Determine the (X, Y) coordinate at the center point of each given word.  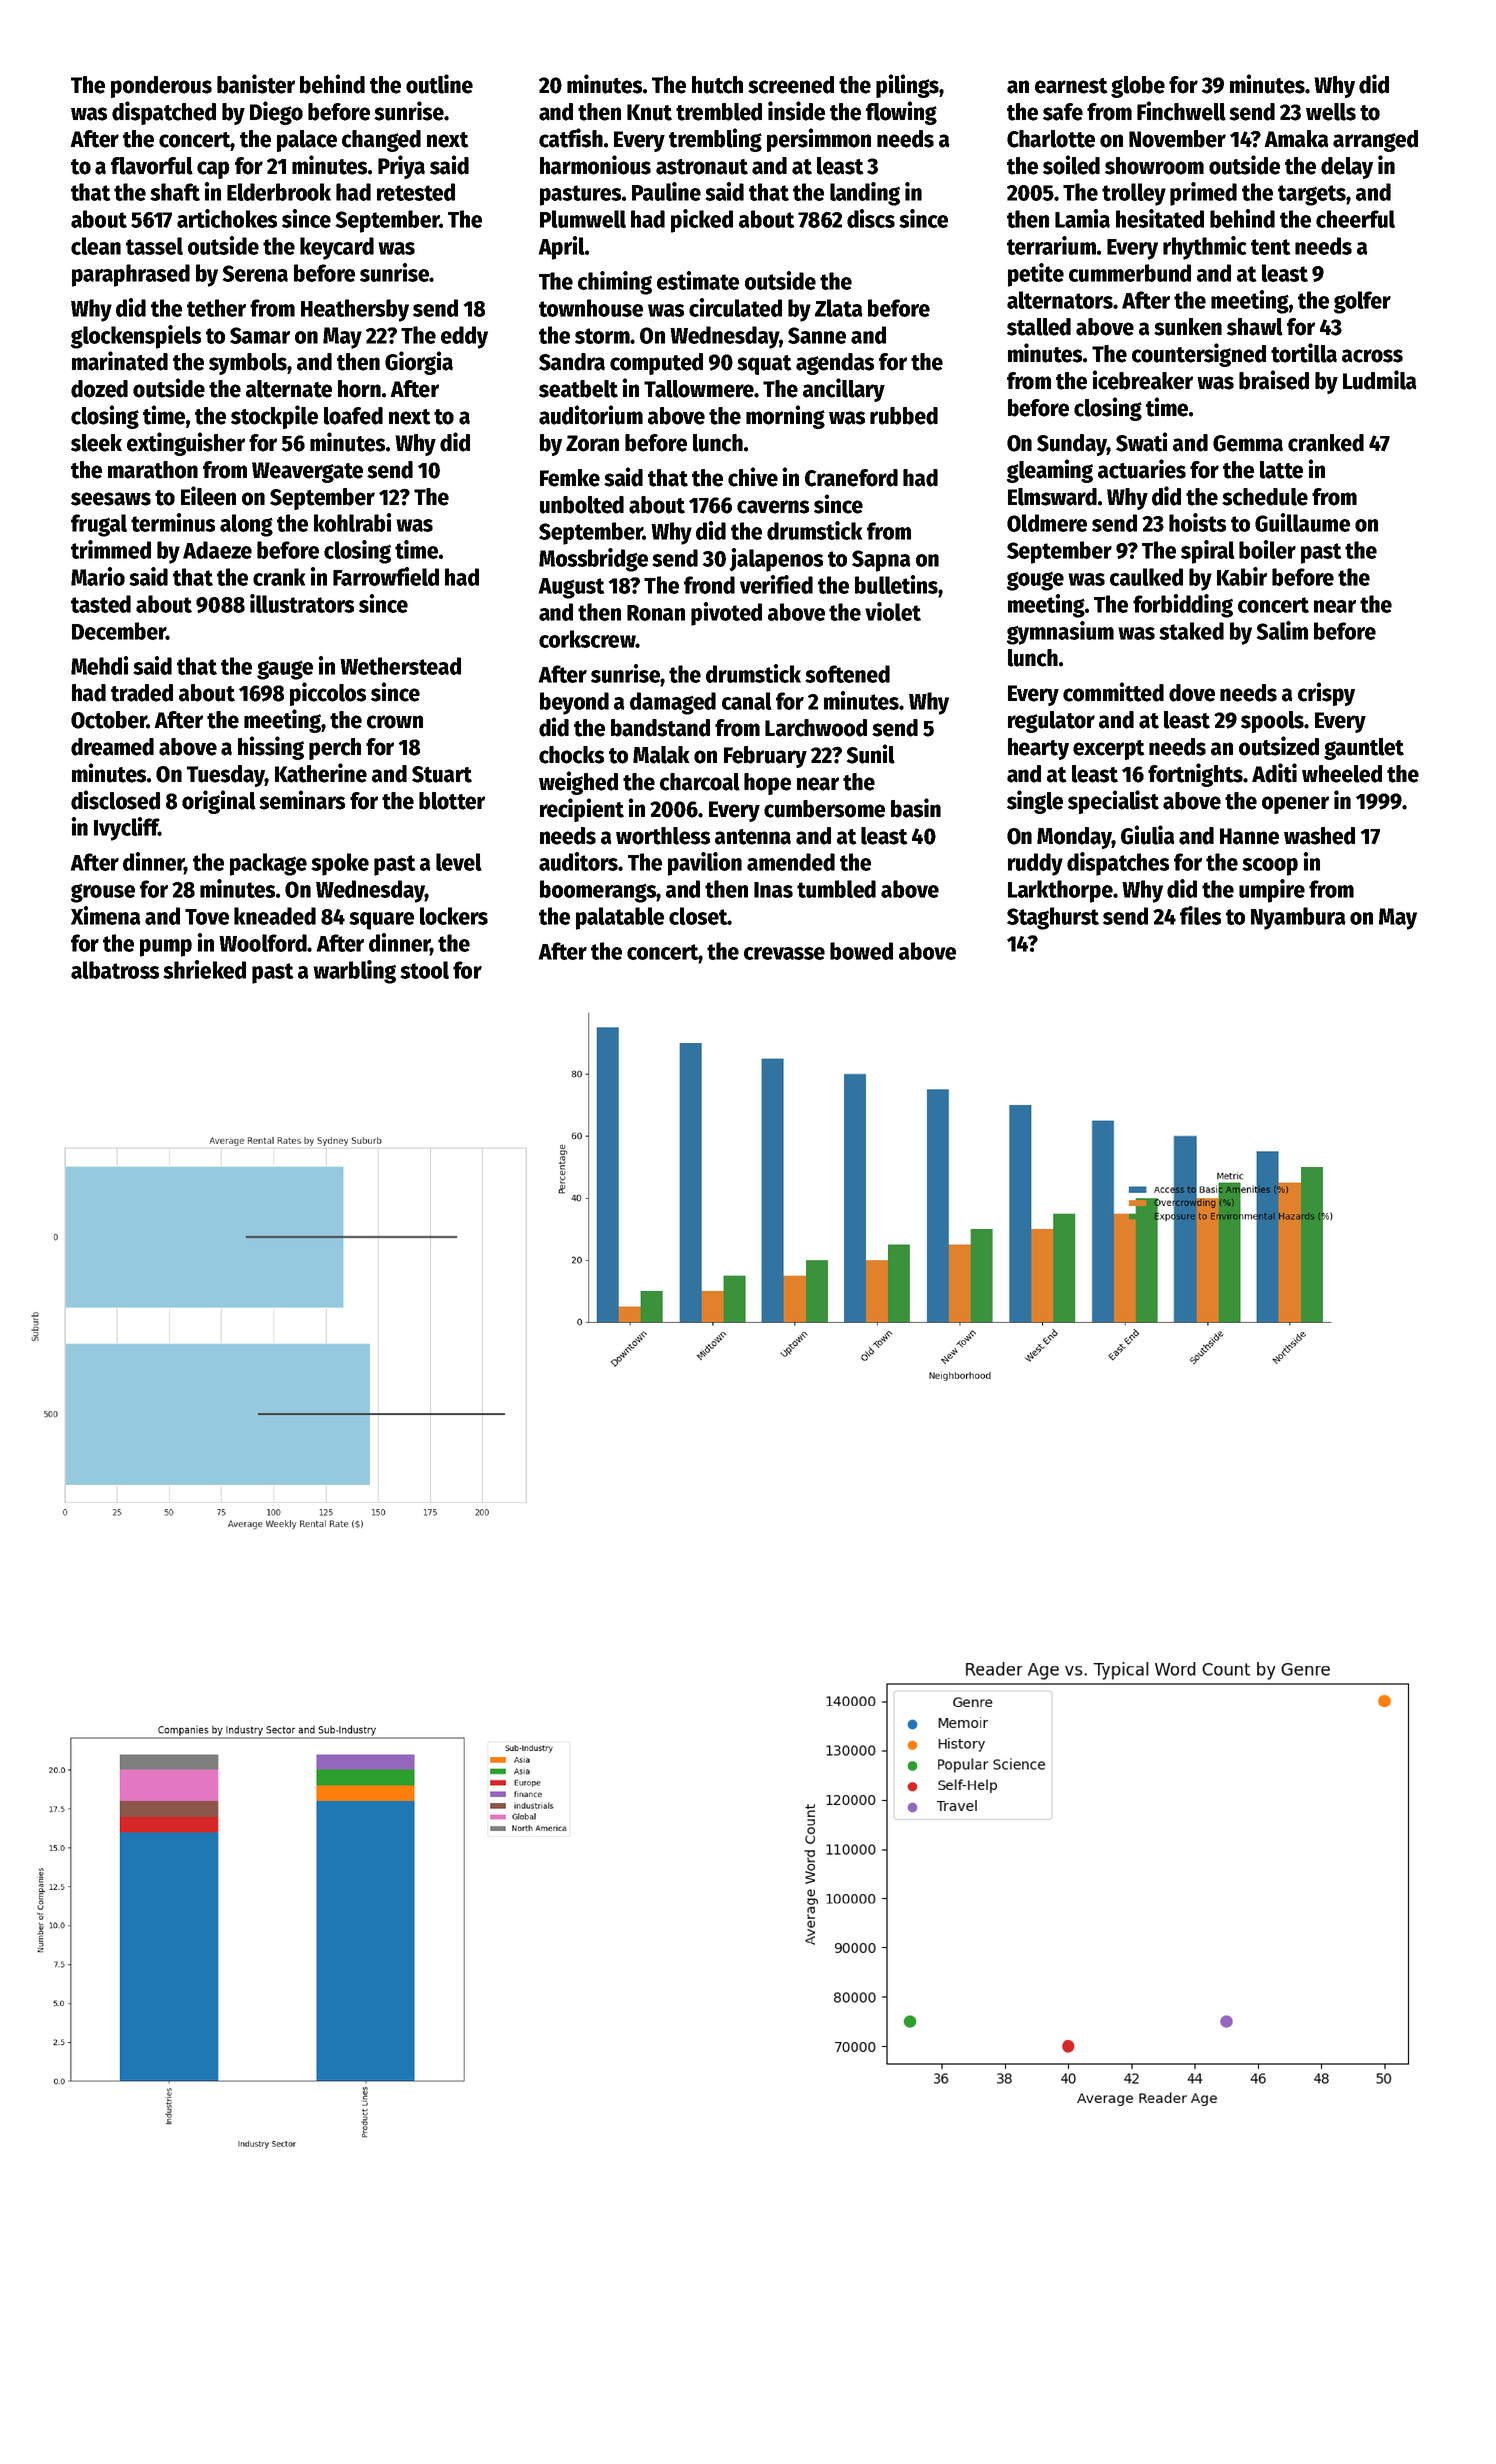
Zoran (592, 443)
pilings (907, 86)
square (381, 921)
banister (256, 84)
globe (1138, 87)
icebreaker (1142, 380)
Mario (98, 576)
